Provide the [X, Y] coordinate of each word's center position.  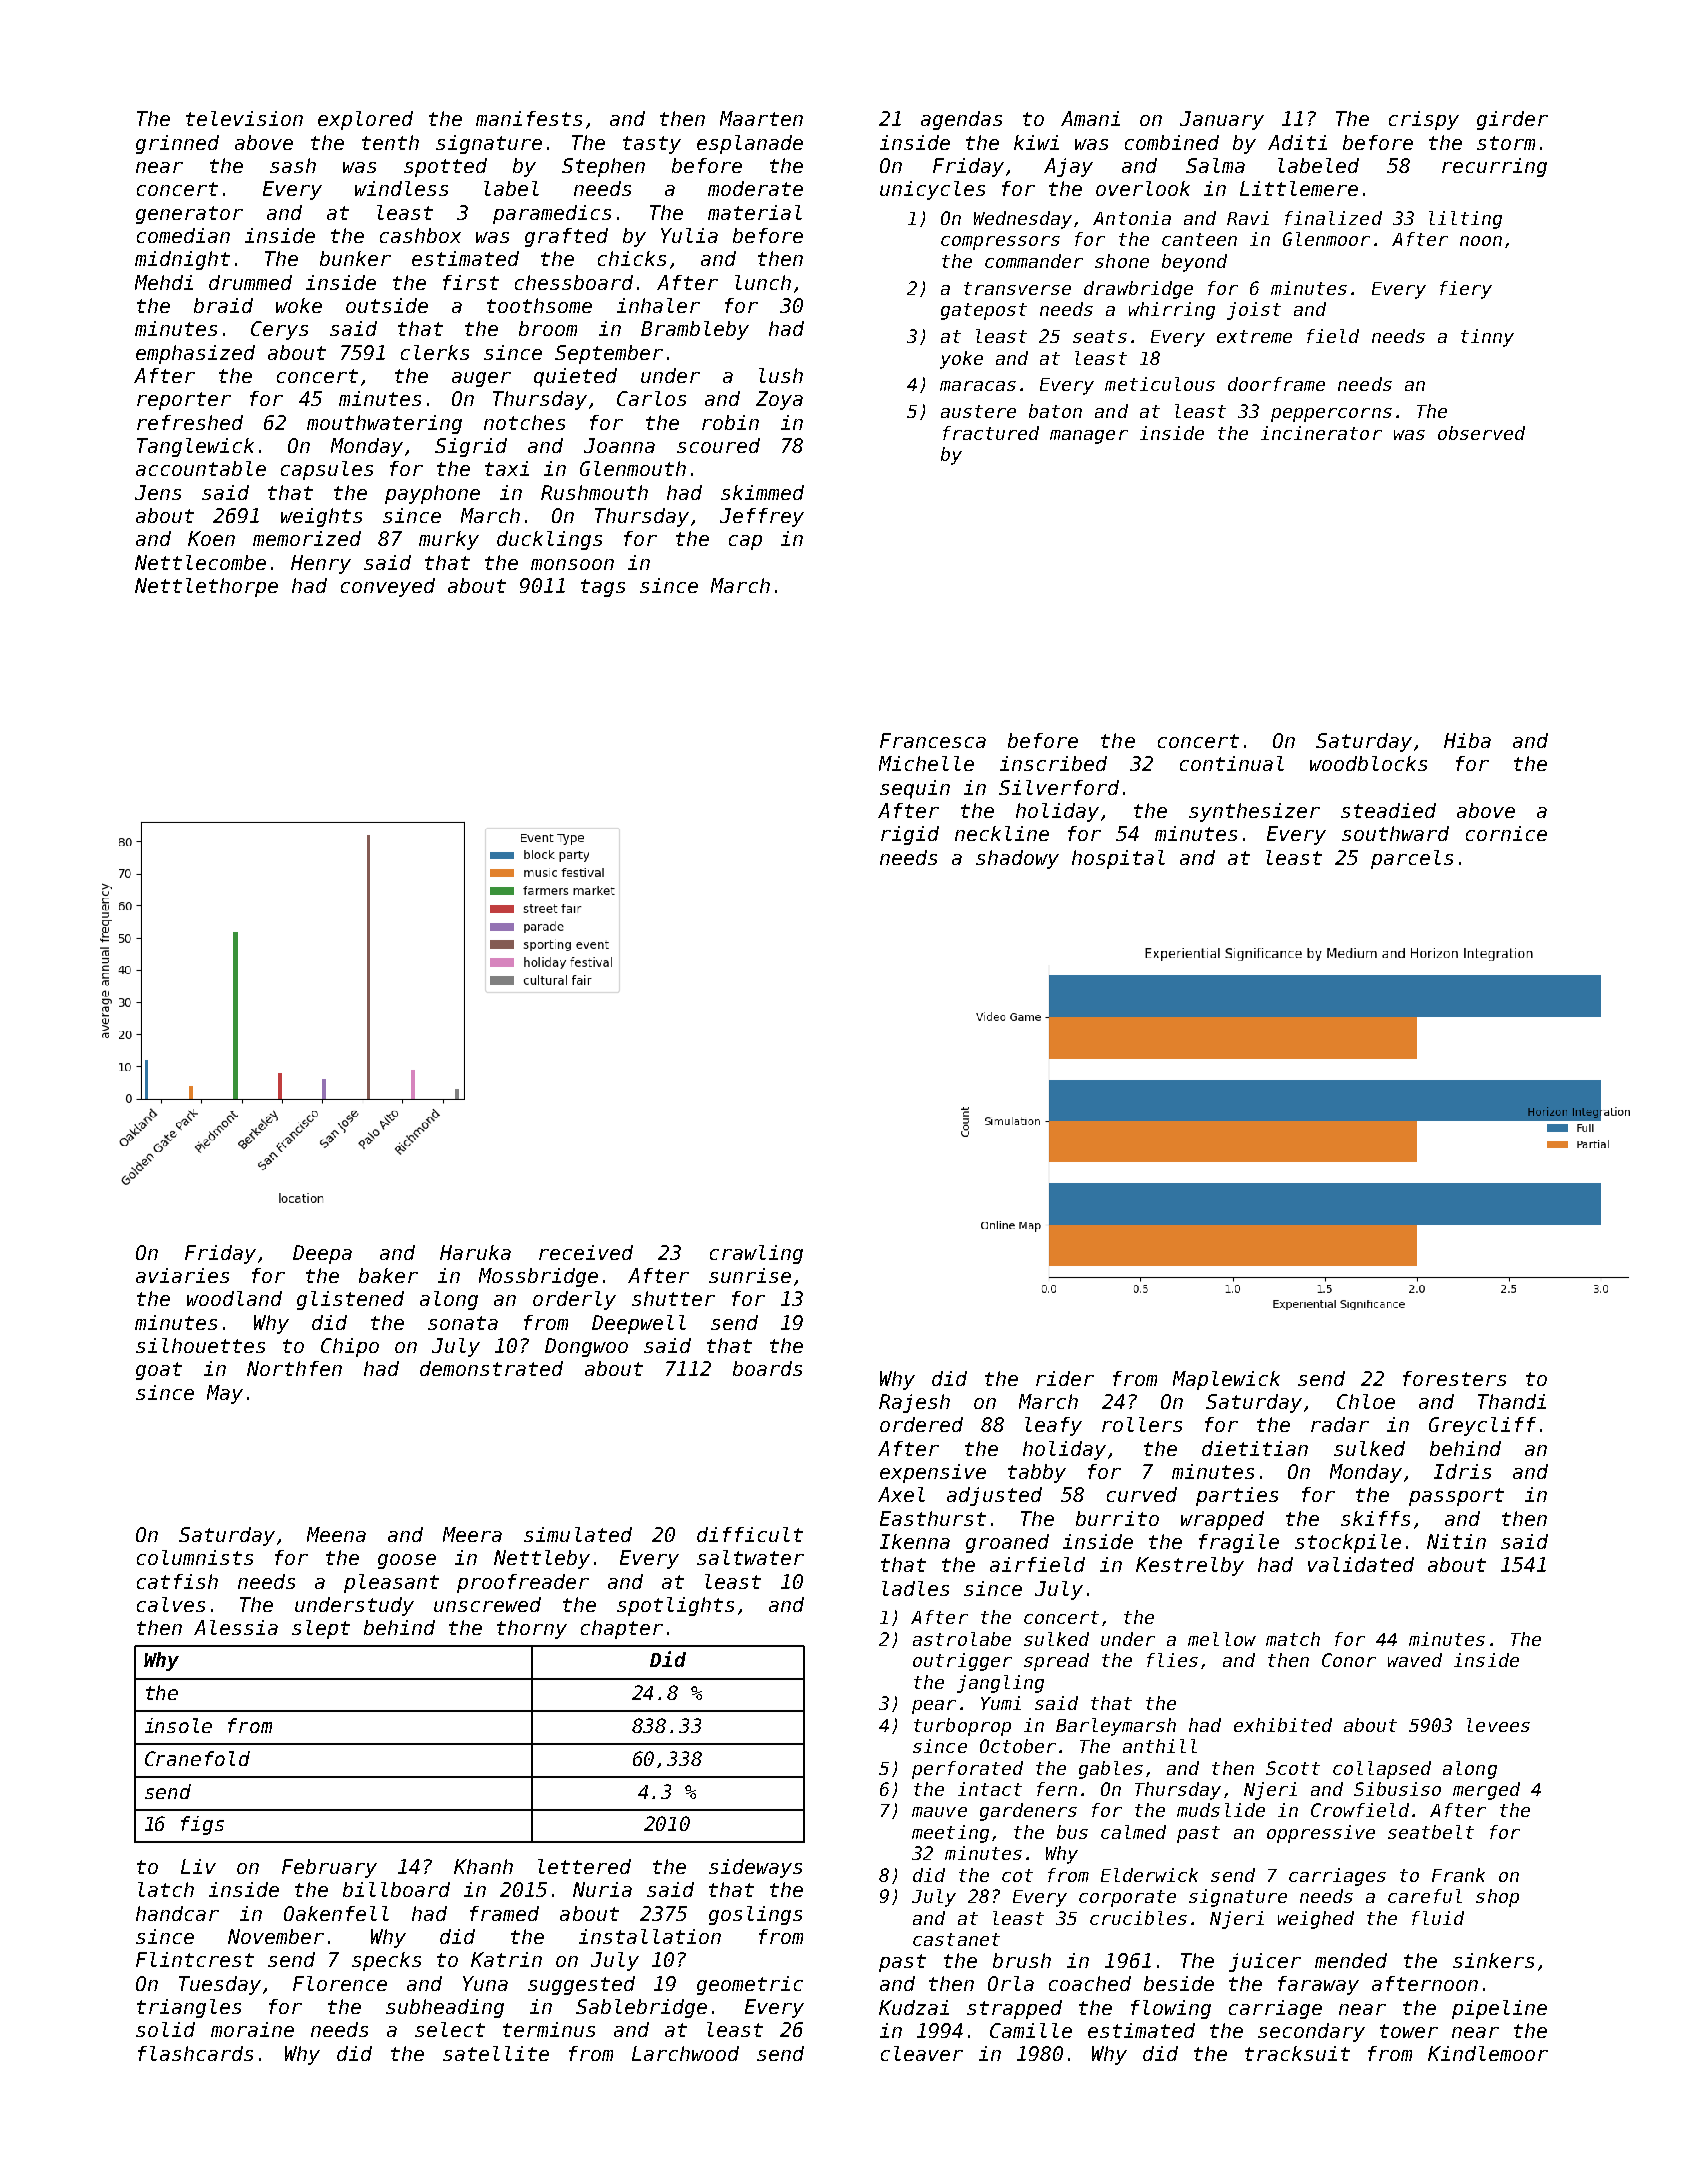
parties [1237, 1496]
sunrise [750, 1275]
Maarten [761, 118]
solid [165, 2029]
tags [603, 588]
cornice [1506, 833]
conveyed [388, 587]
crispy [1424, 120]
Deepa [322, 1254]
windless [401, 188]
